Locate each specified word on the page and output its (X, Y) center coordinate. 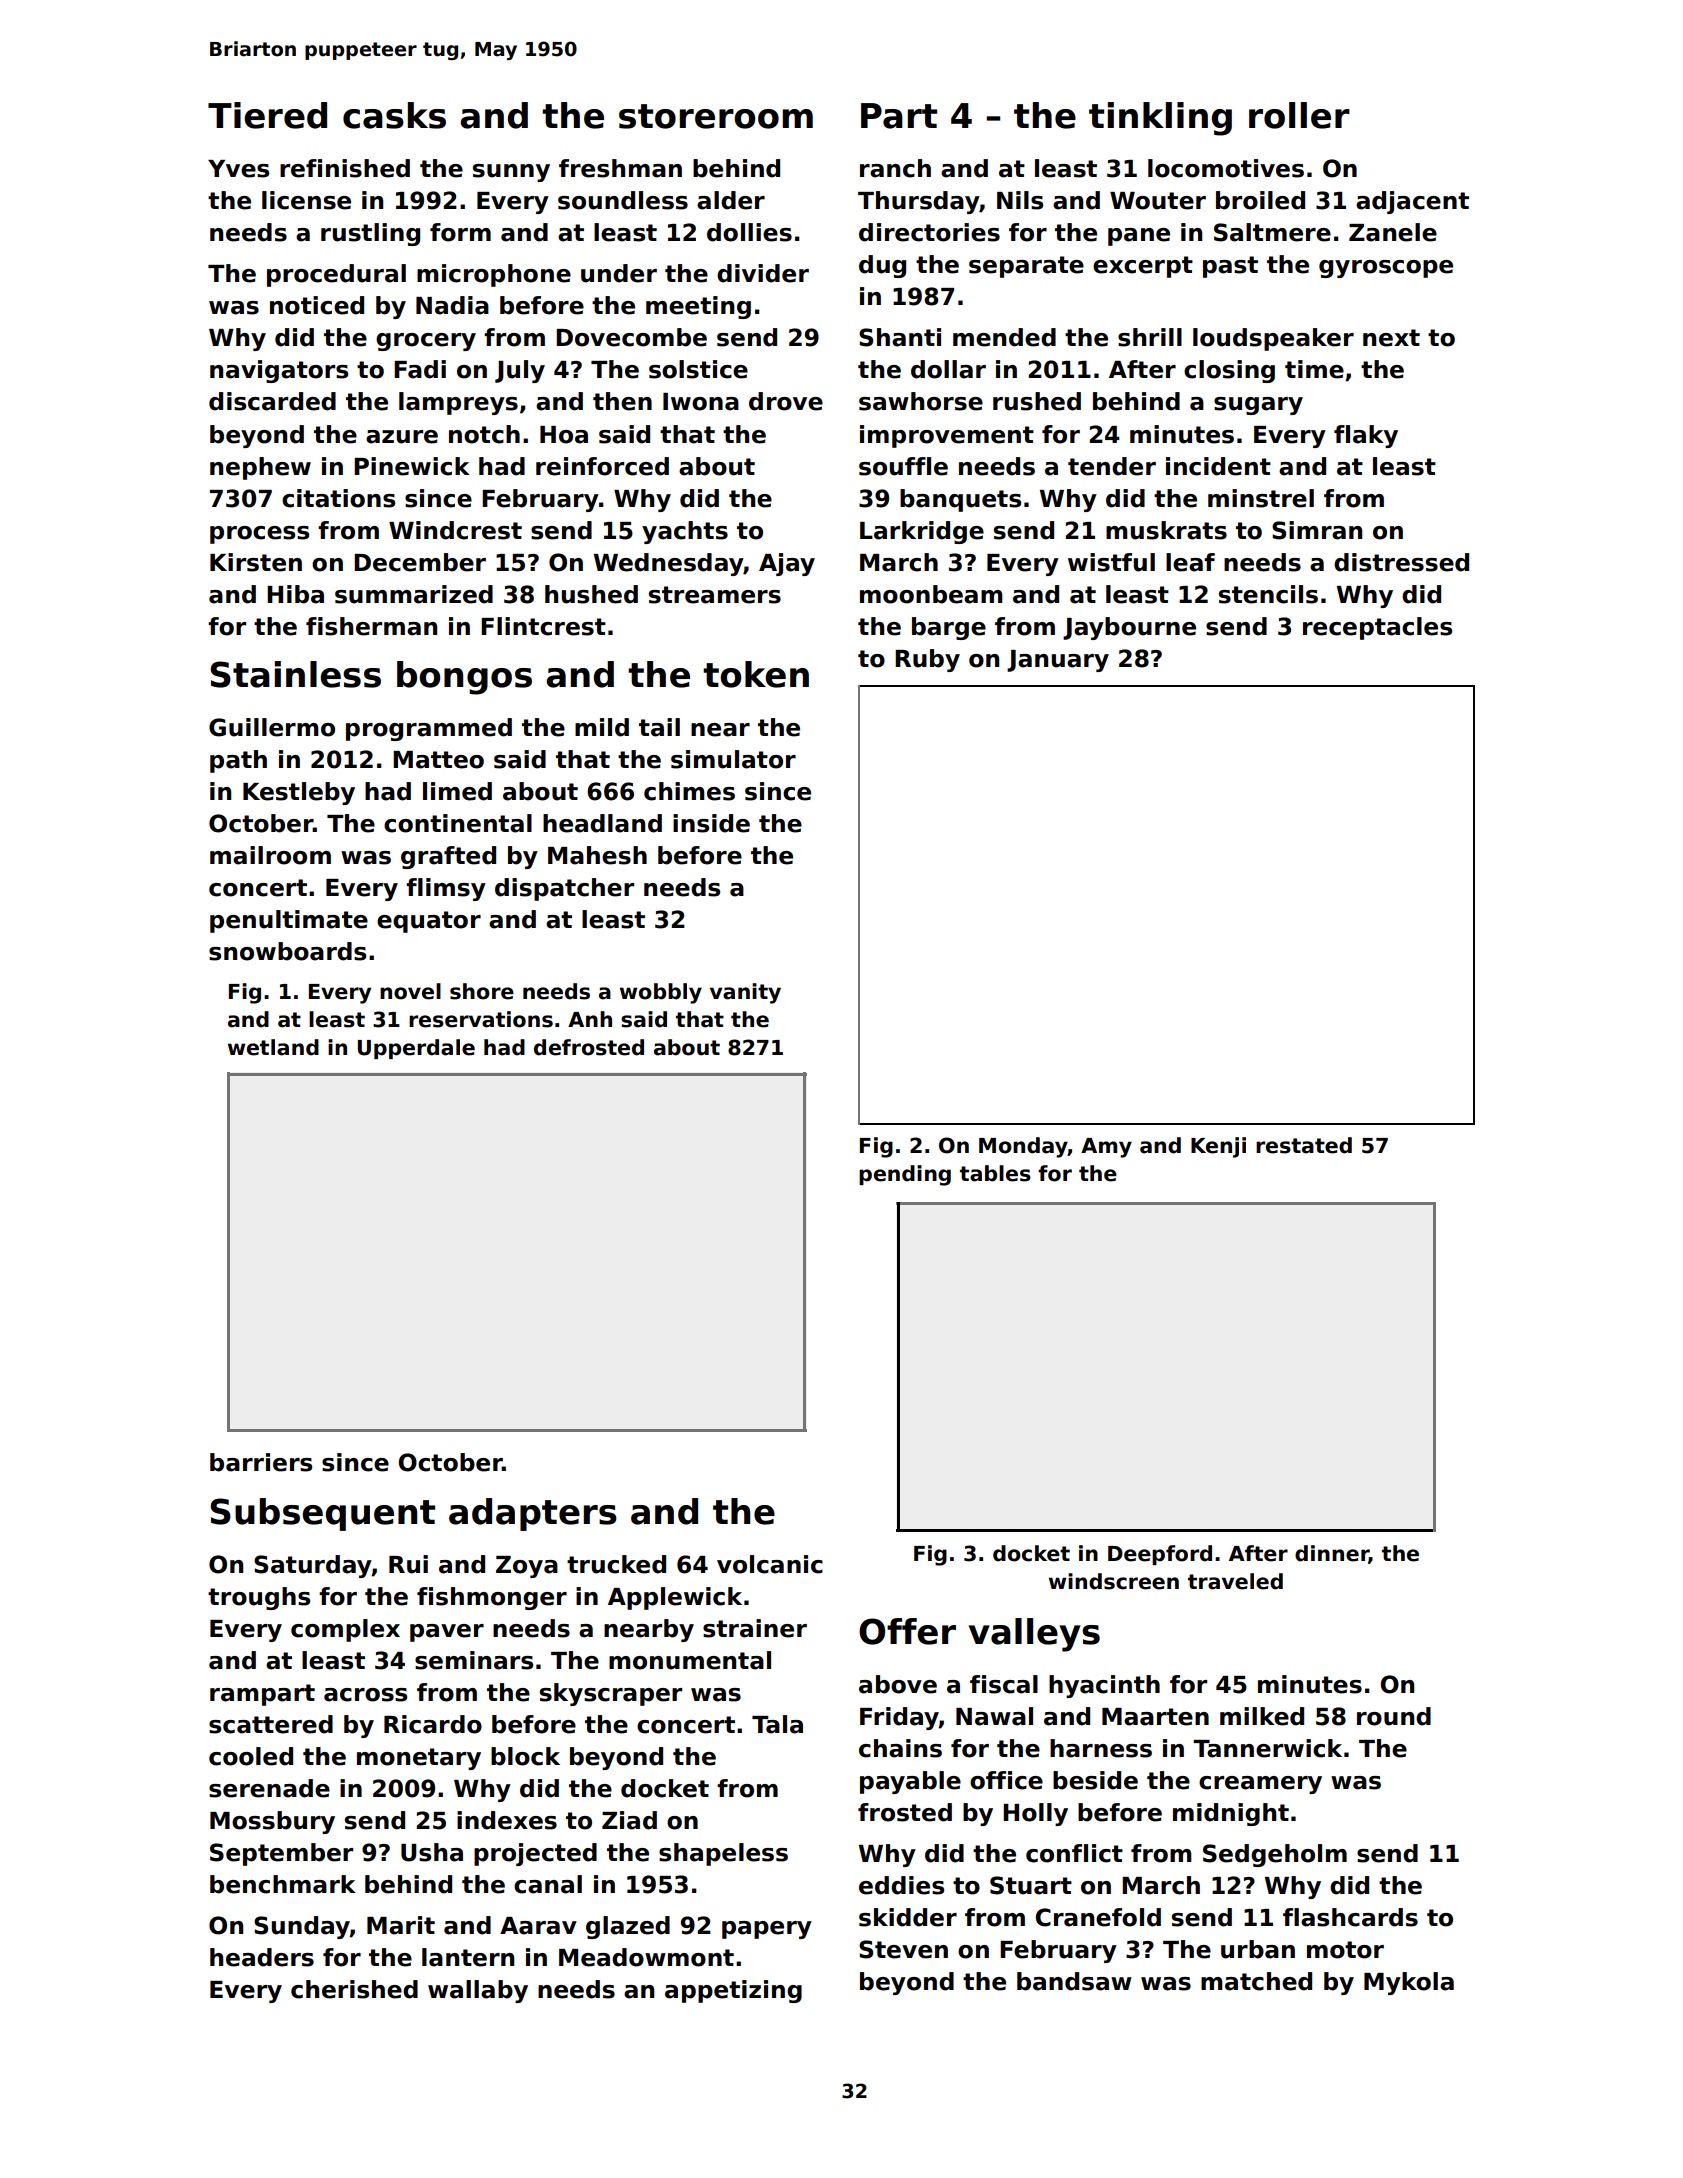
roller (1299, 115)
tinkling (1160, 119)
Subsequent (322, 1514)
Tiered (267, 115)
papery (767, 1930)
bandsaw (1074, 1981)
